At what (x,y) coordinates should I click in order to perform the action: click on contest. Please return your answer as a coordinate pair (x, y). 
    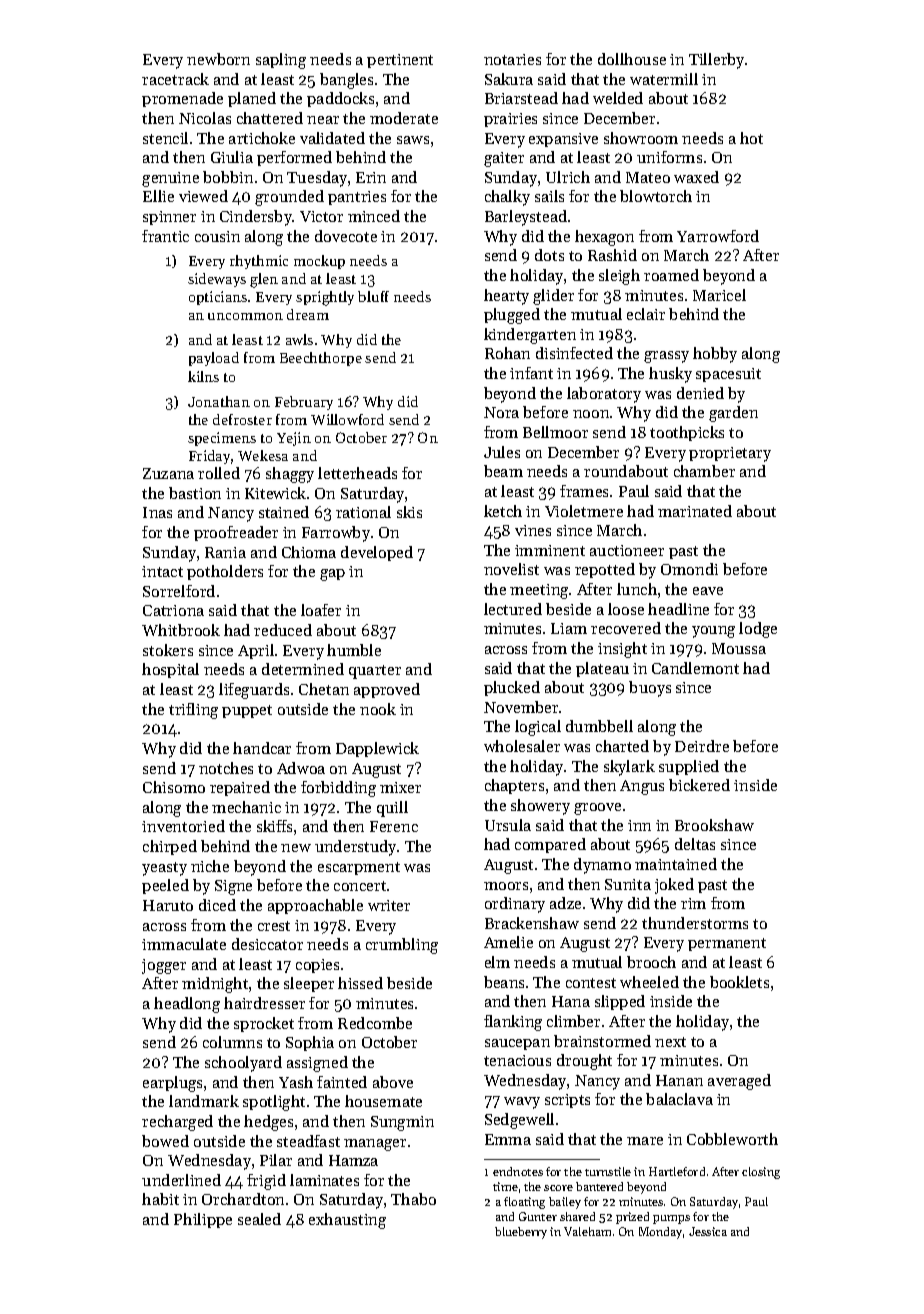
    Looking at the image, I should click on (591, 983).
